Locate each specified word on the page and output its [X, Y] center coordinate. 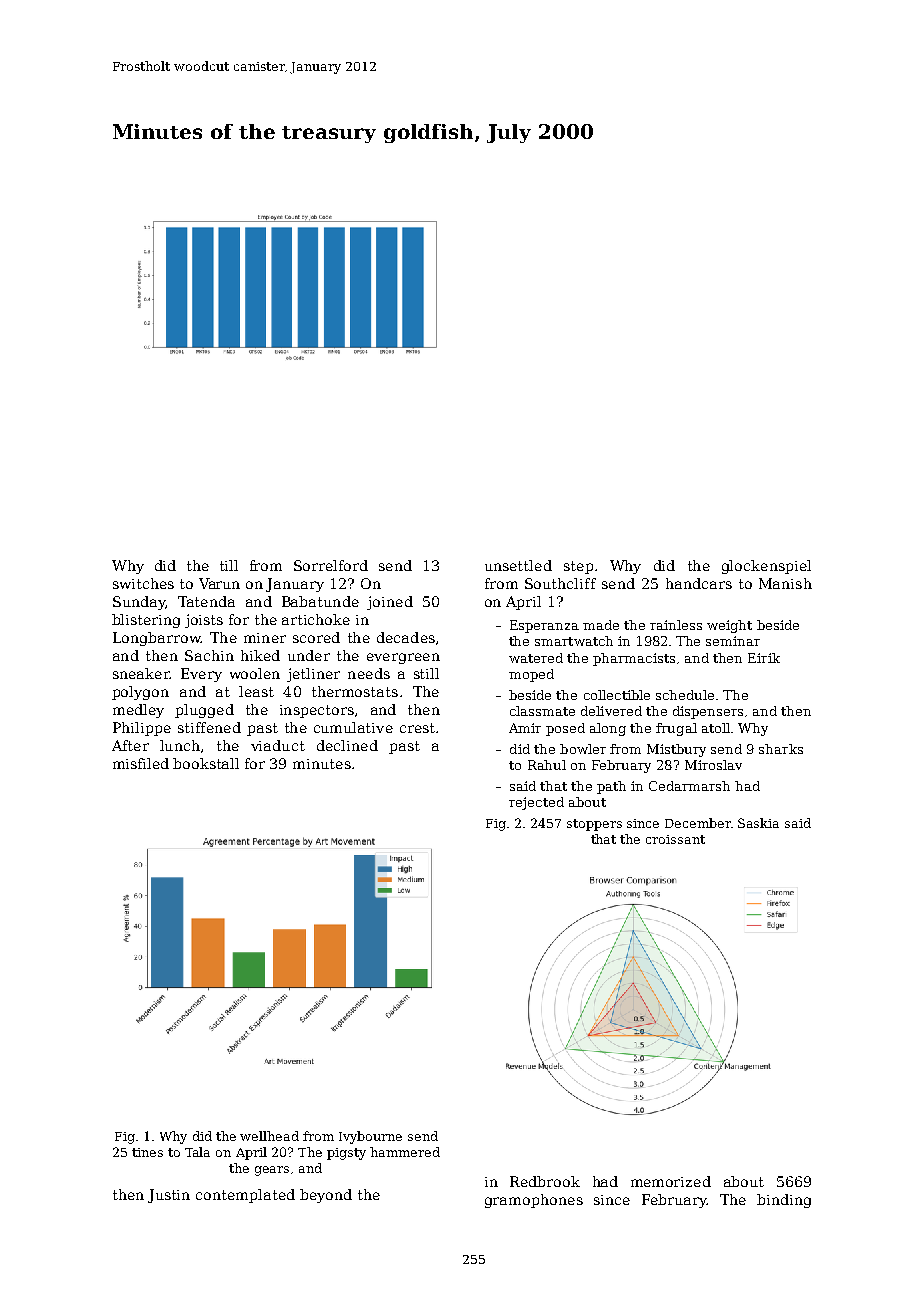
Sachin [209, 655]
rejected [536, 803]
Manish [785, 583]
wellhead [269, 1136]
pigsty [346, 1154]
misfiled [141, 763]
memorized [671, 1181]
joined [390, 603]
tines [147, 1152]
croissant [675, 839]
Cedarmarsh [689, 786]
